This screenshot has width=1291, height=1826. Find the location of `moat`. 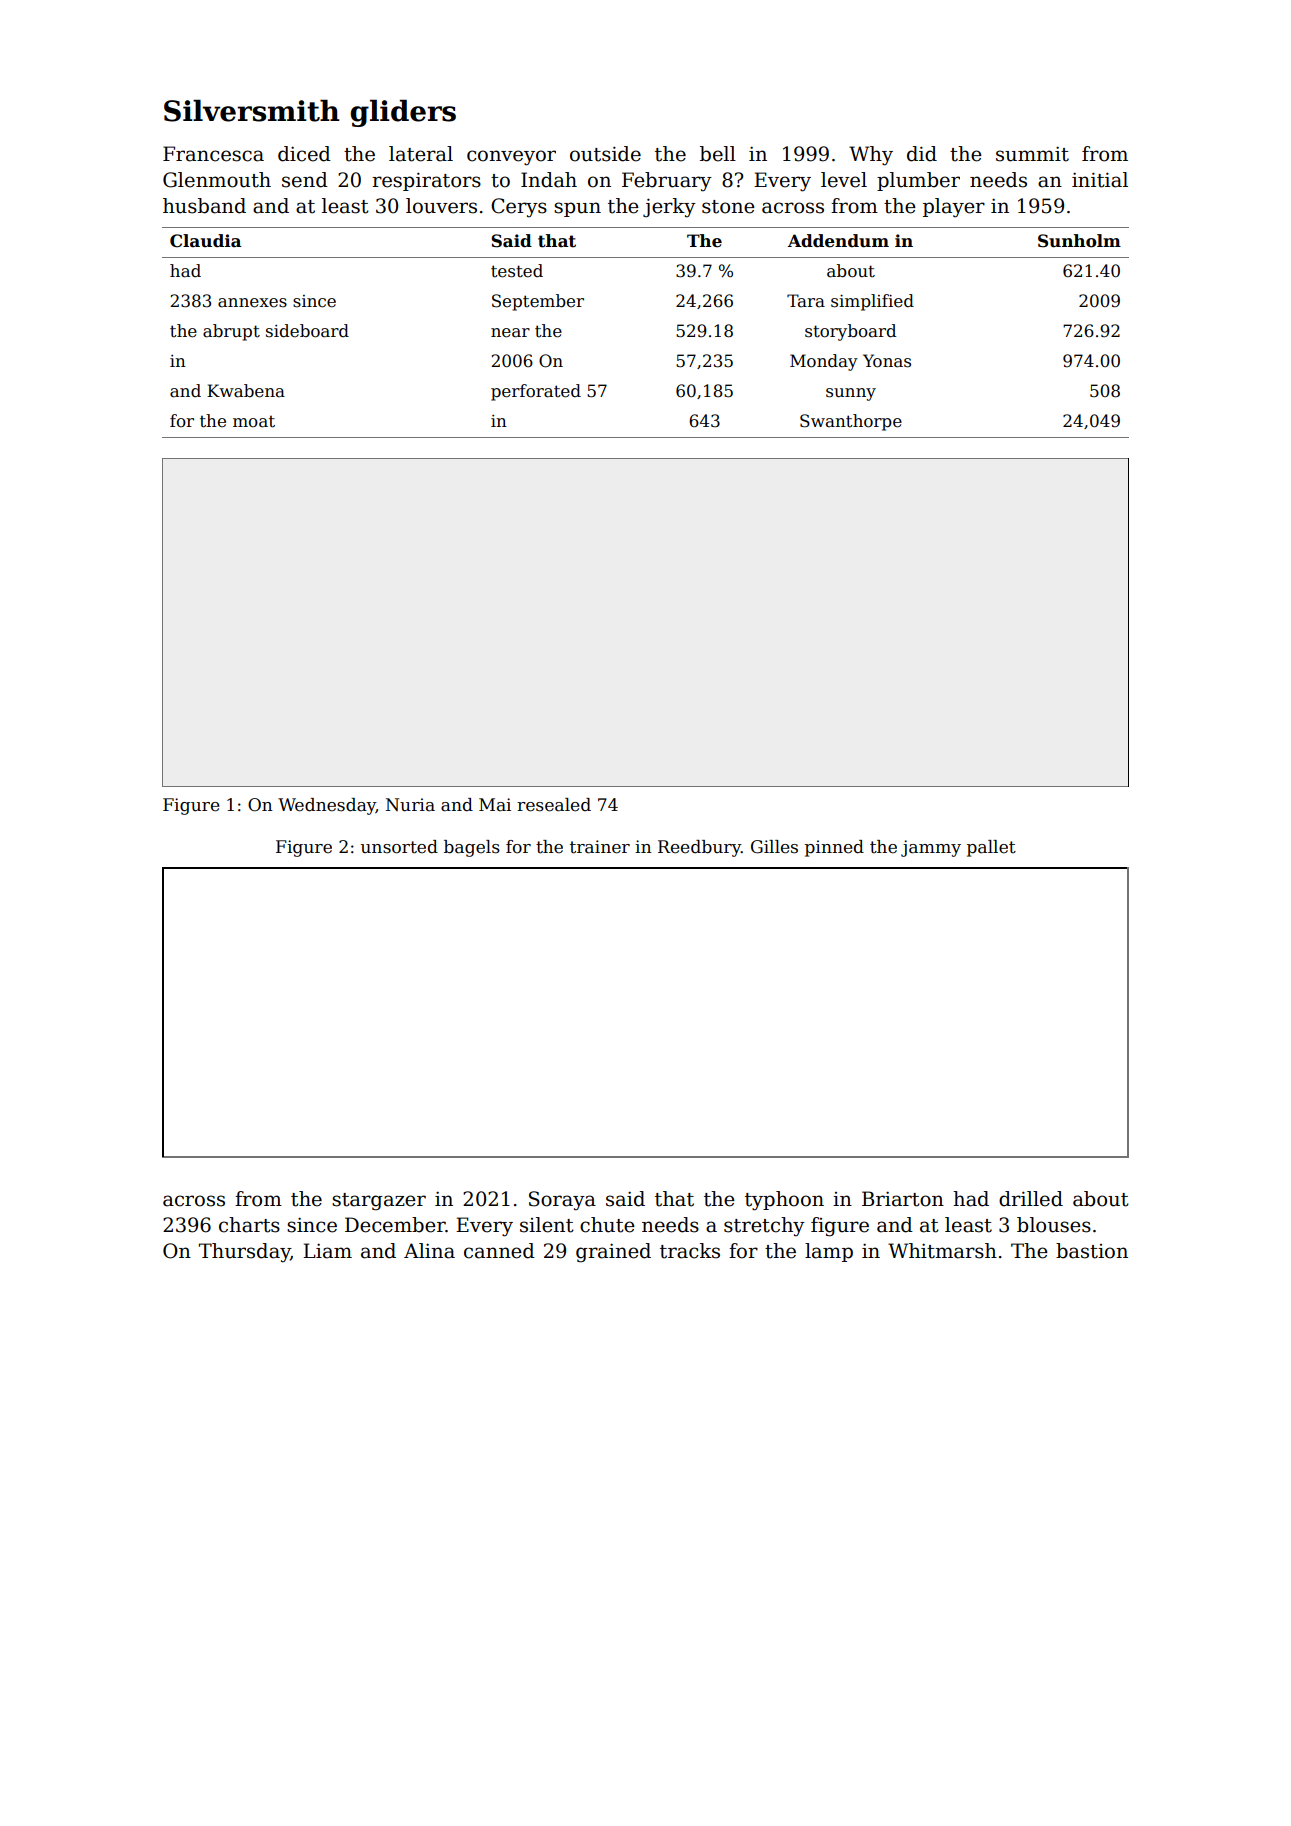

moat is located at coordinates (254, 421).
